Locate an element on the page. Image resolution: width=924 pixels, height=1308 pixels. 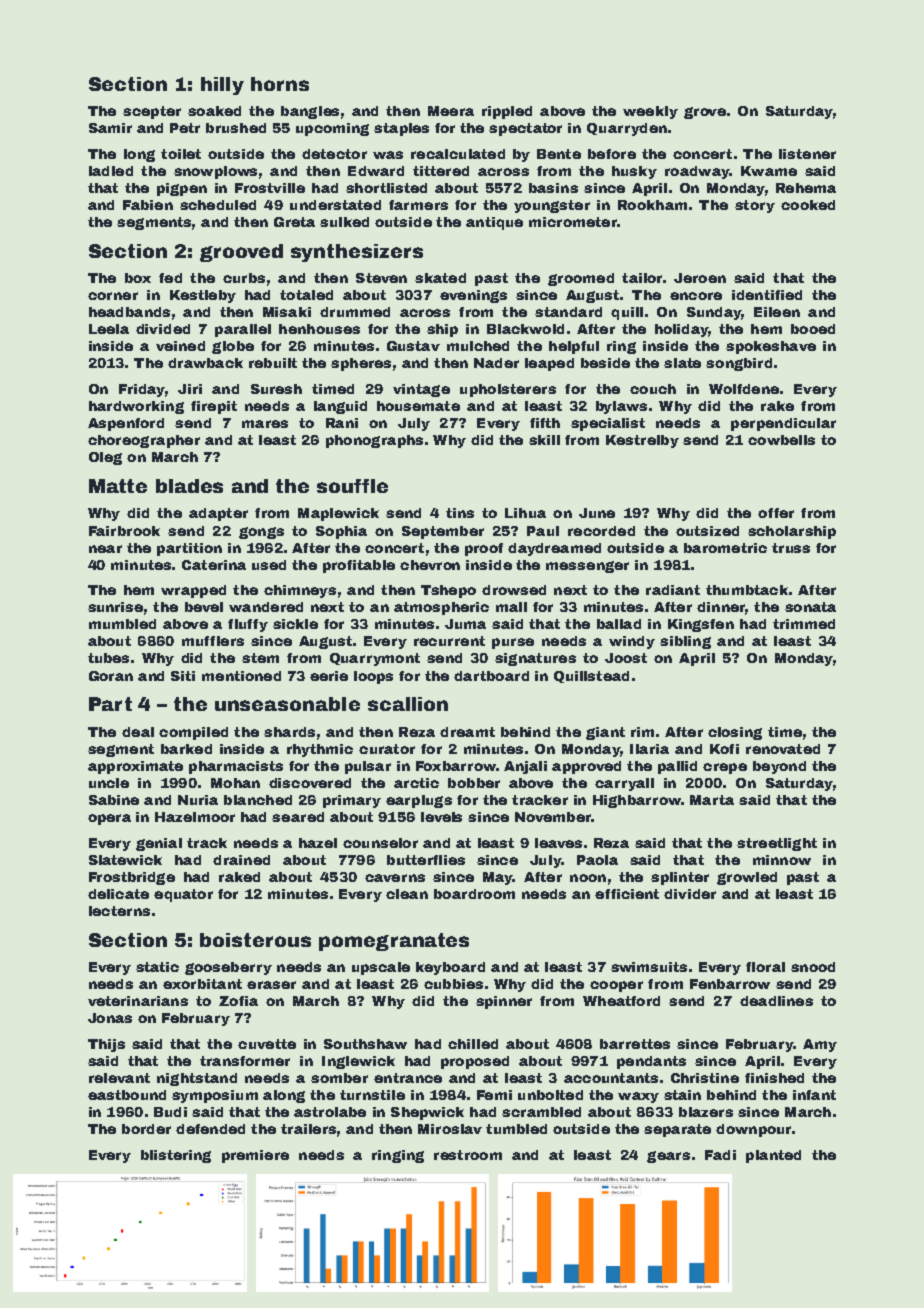
staples is located at coordinates (401, 129).
